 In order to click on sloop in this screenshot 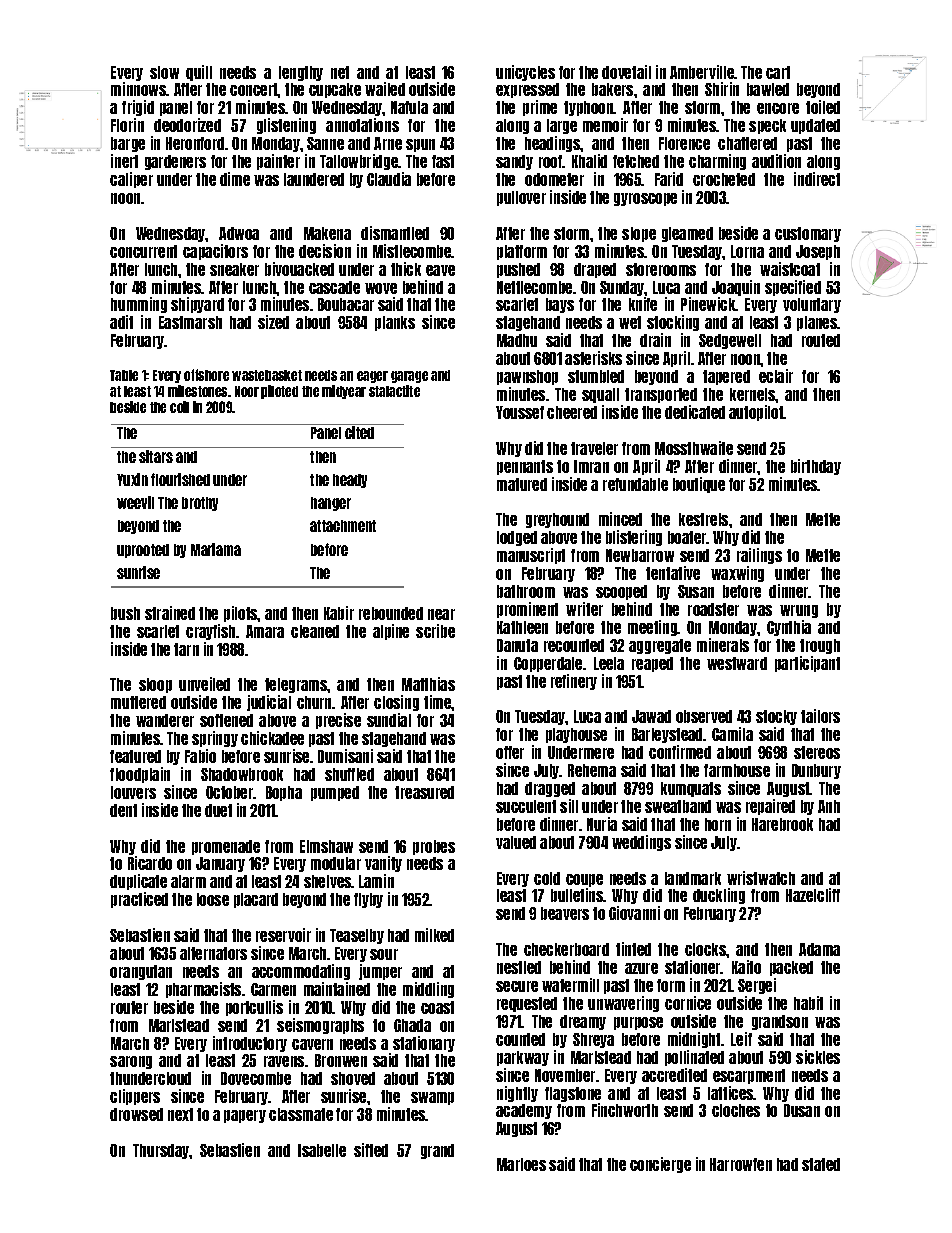, I will do `click(155, 685)`.
